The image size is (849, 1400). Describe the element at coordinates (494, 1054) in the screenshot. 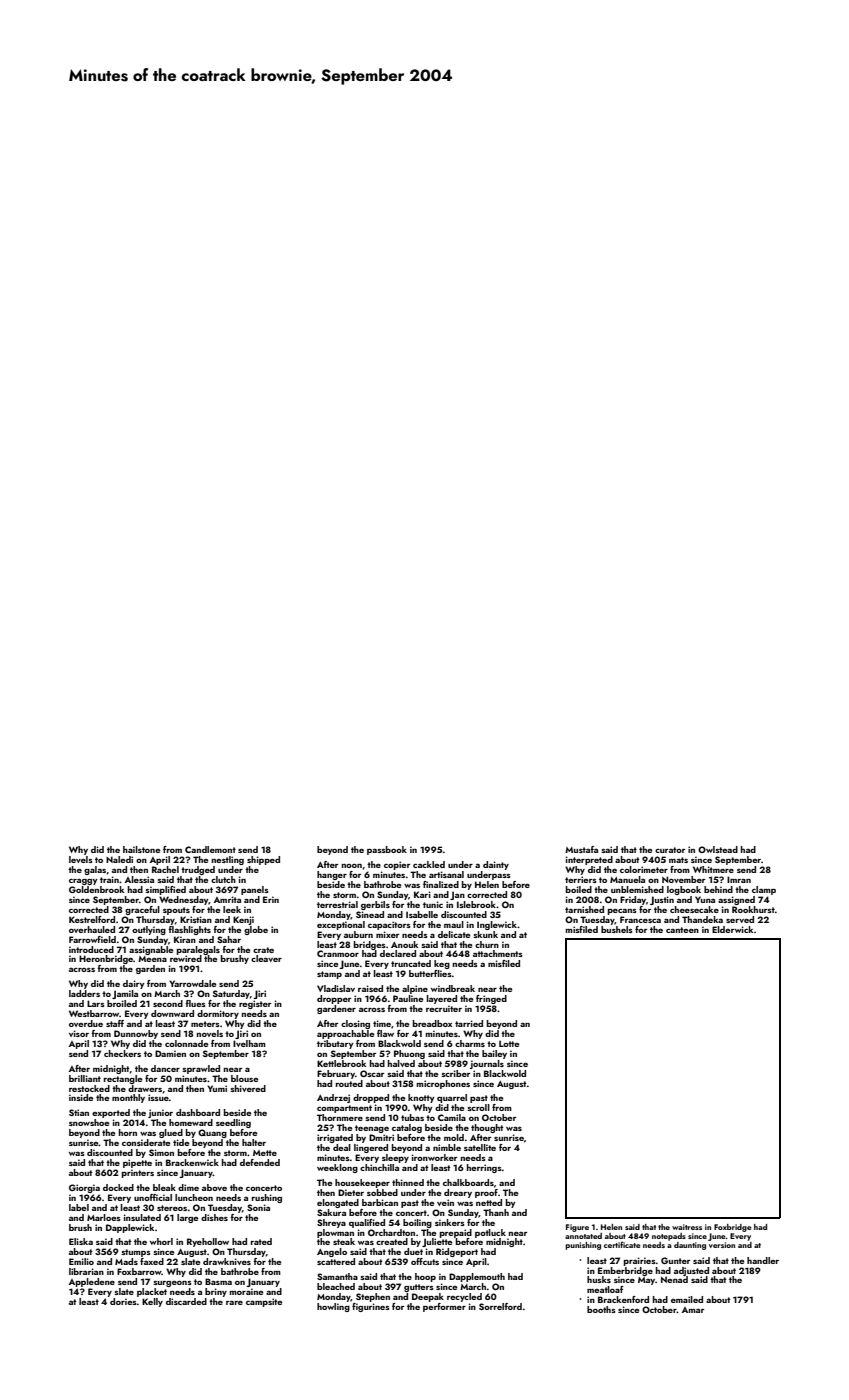

I see `bailey` at that location.
